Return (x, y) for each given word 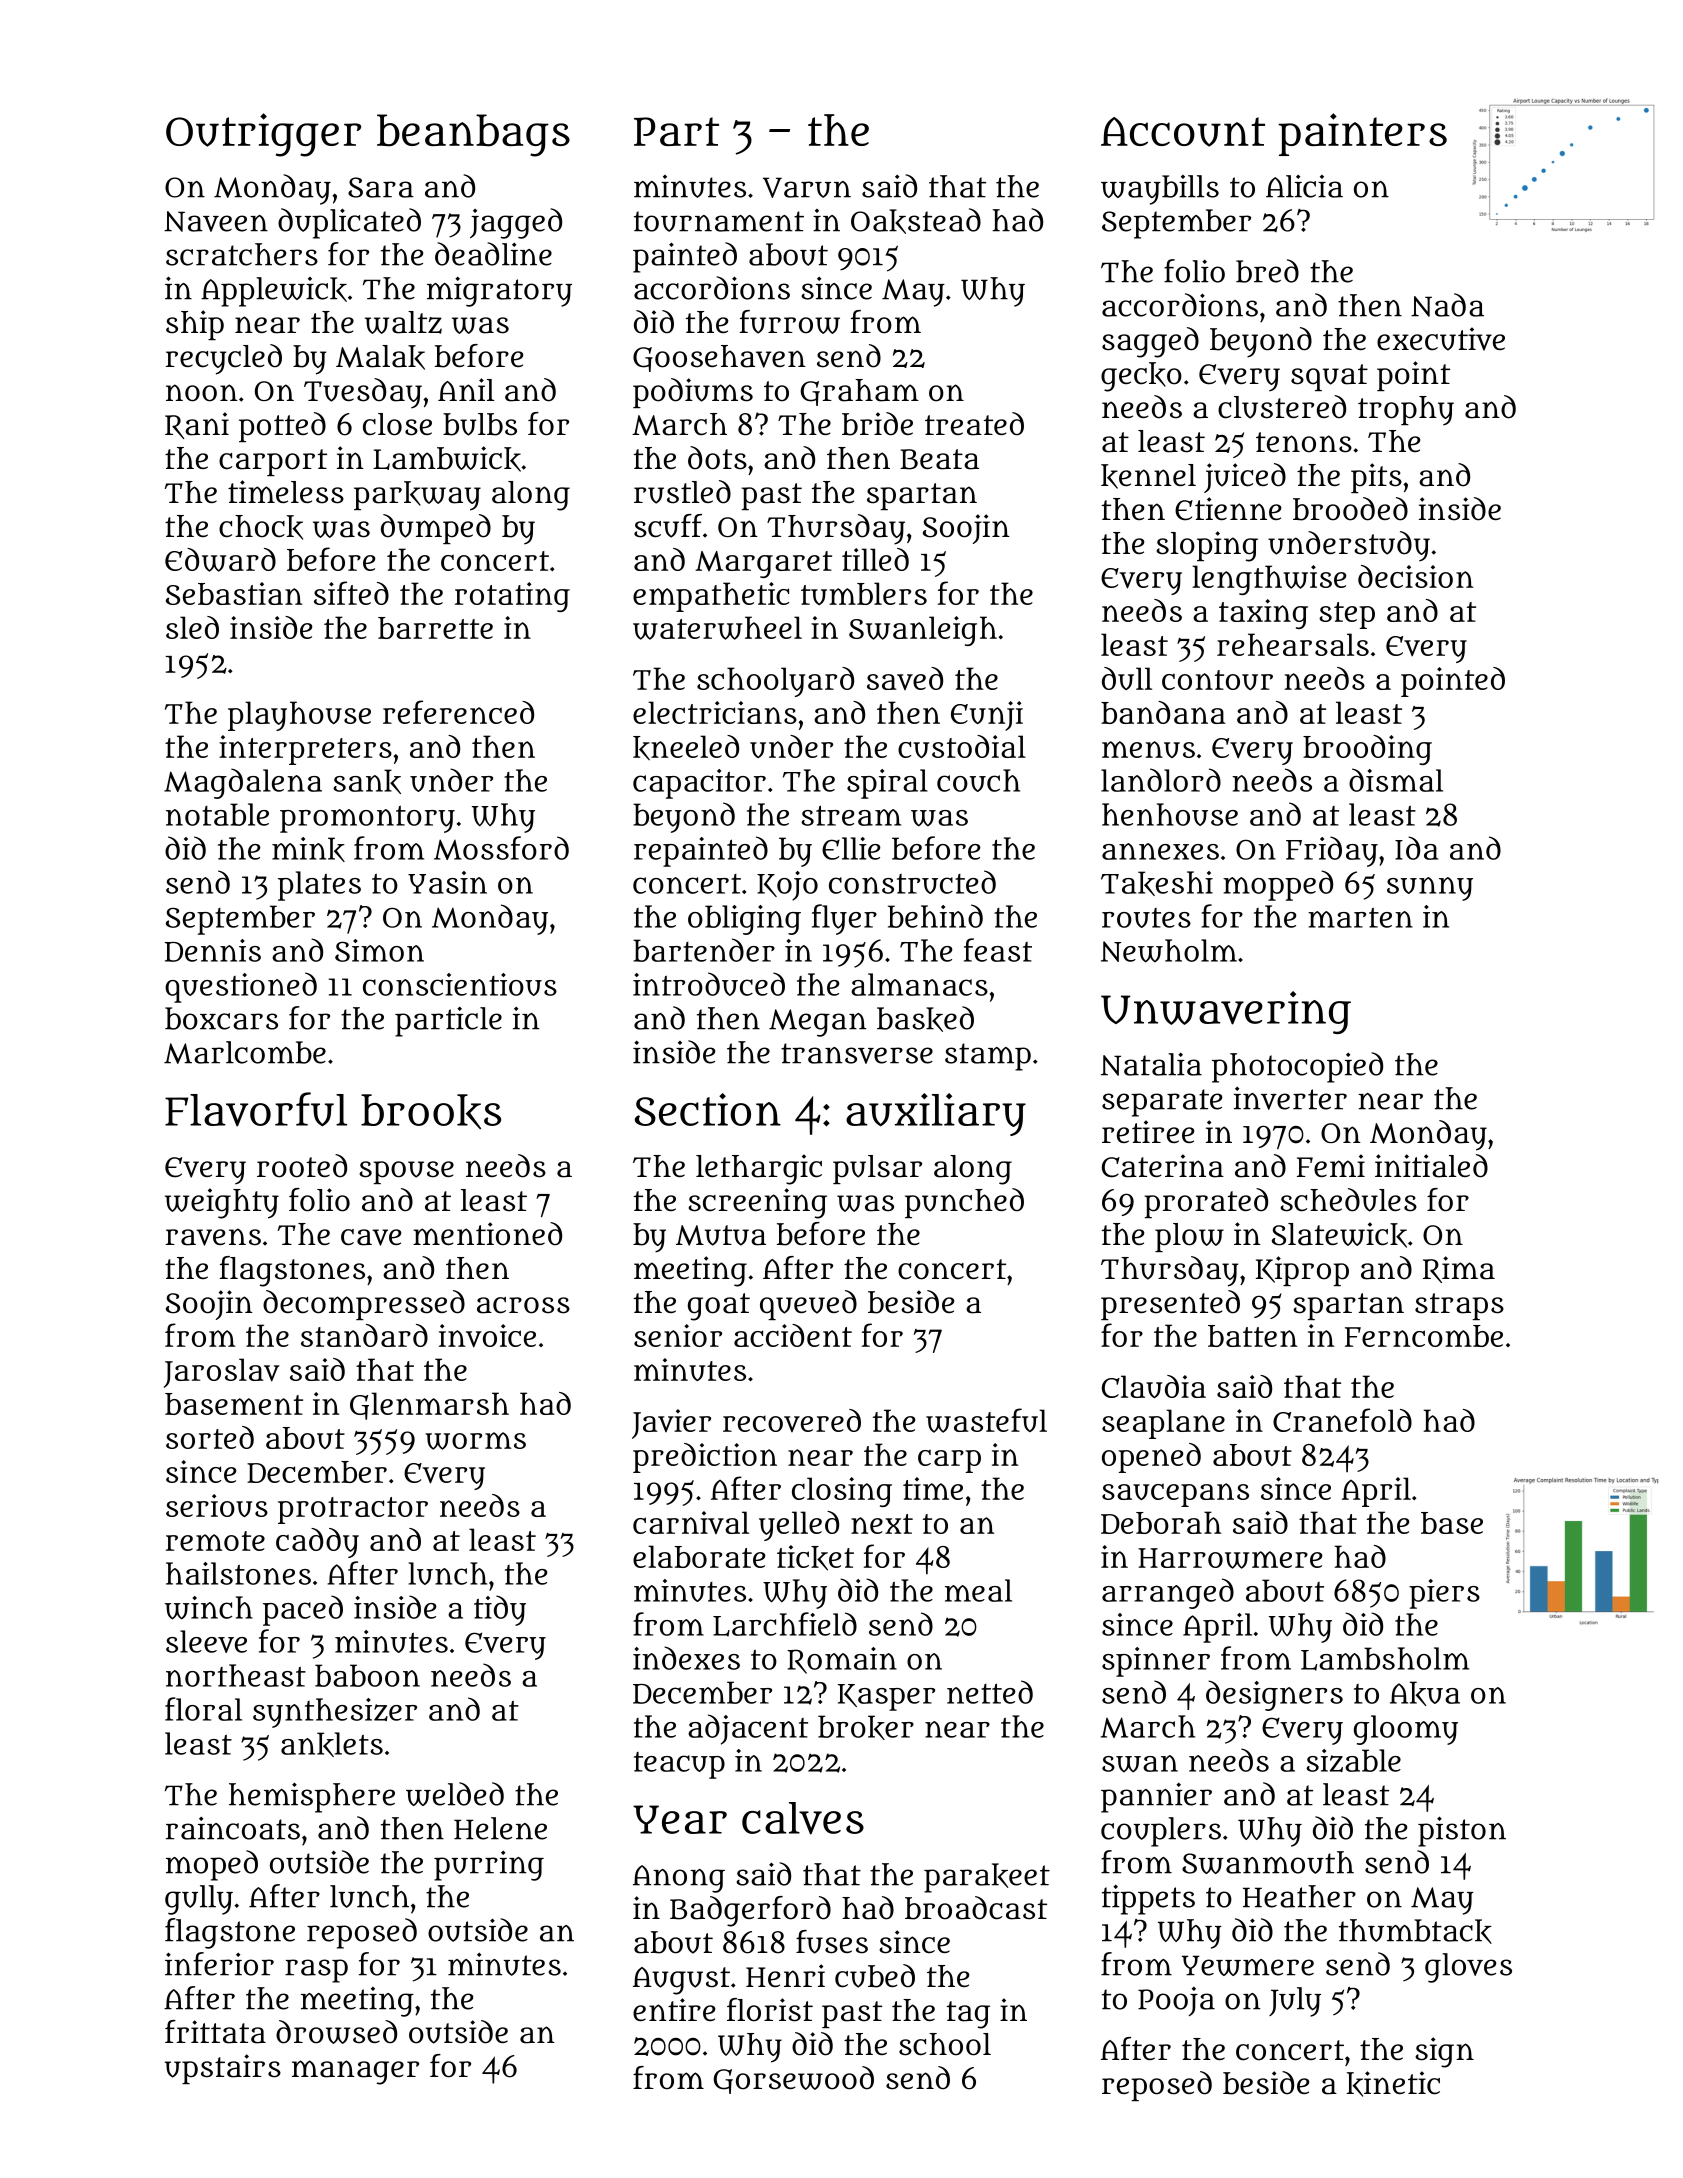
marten (1360, 917)
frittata (215, 2032)
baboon (367, 1675)
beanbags (473, 135)
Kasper (886, 1697)
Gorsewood (793, 2080)
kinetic (1393, 2084)
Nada (1447, 305)
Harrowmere (1230, 1558)
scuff (668, 526)
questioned (241, 987)
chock (261, 527)
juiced (1245, 478)
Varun (807, 187)
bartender (704, 950)
